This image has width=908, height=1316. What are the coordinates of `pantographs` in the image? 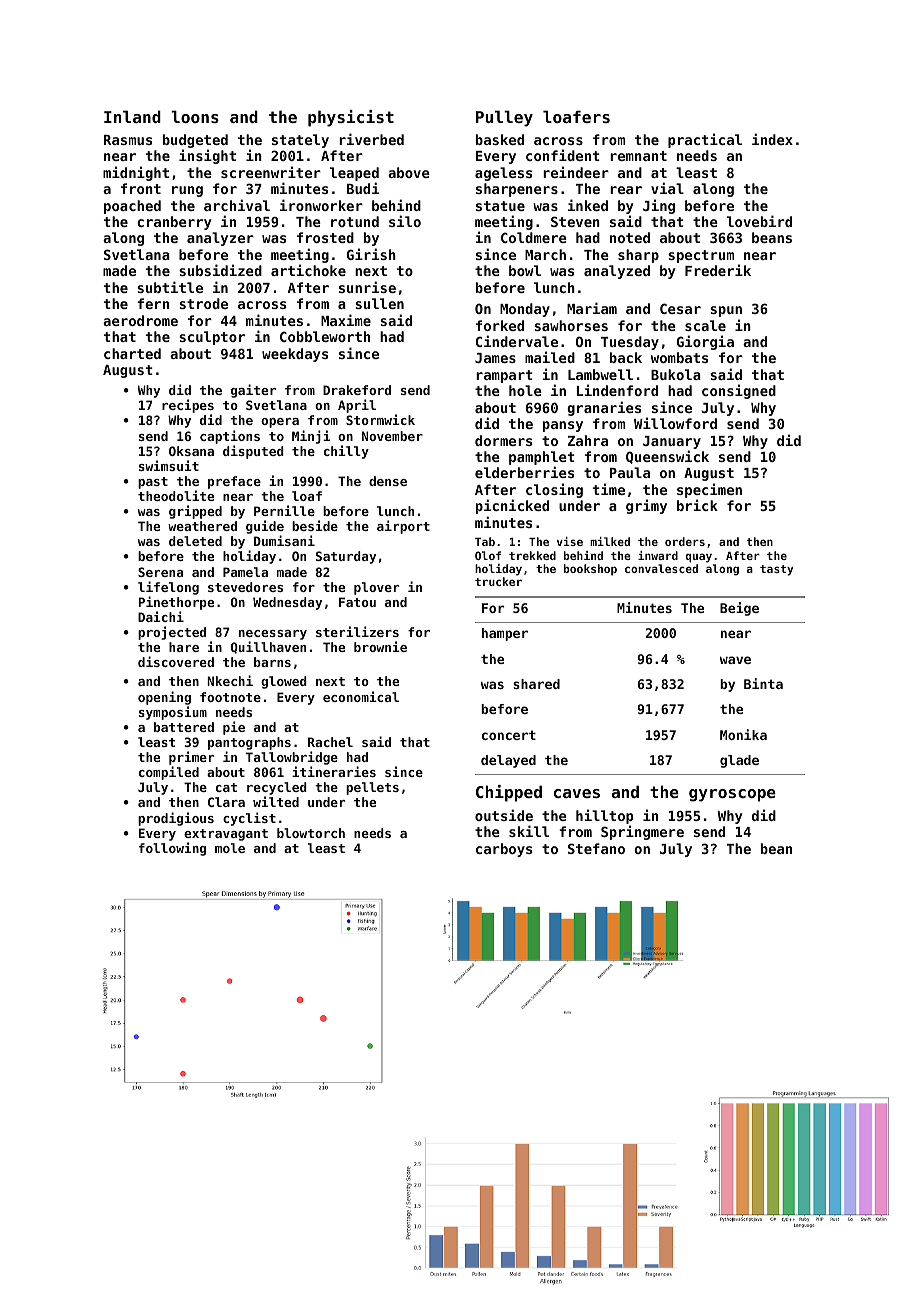 It's located at (249, 743).
